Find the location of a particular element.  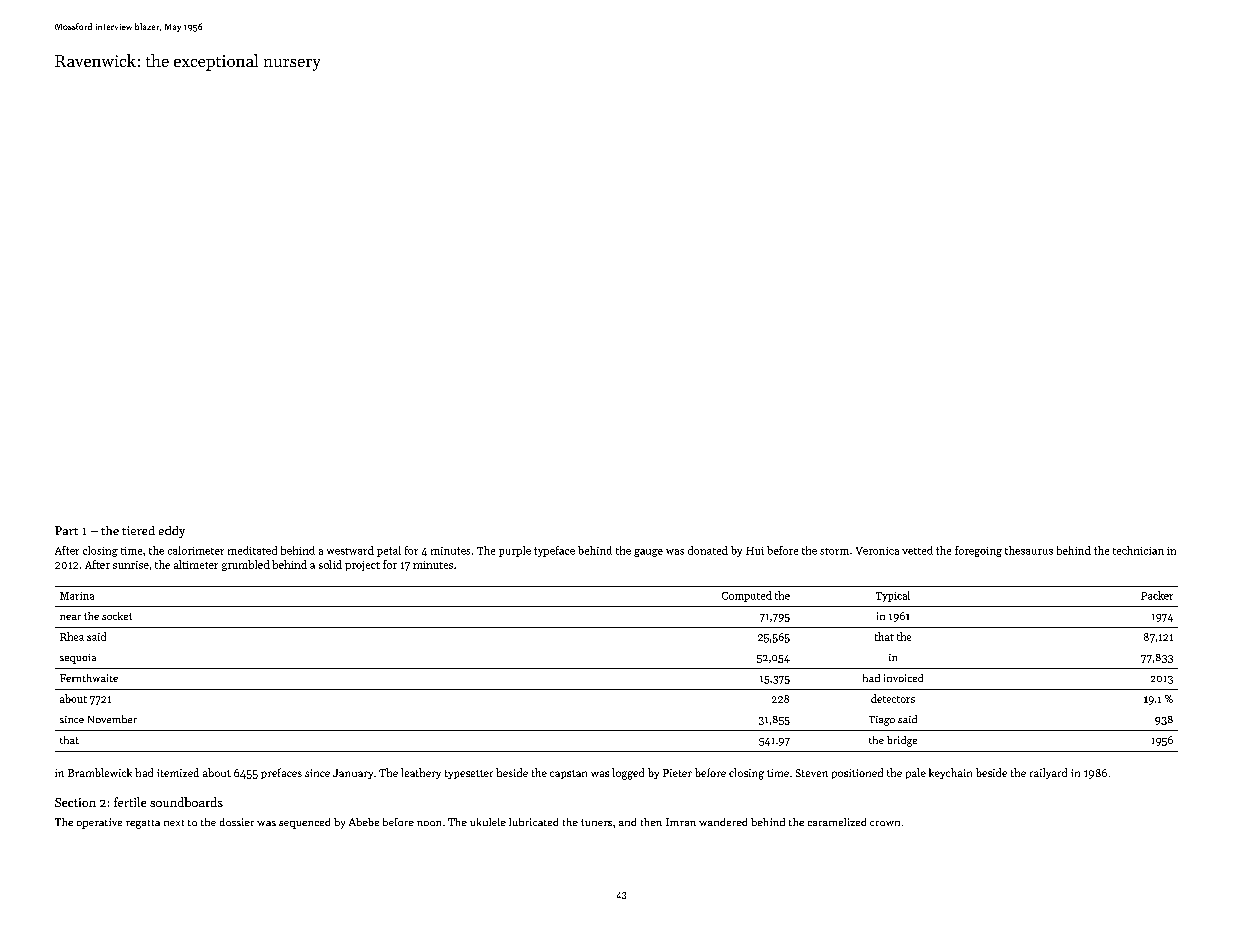

Computed is located at coordinates (747, 596).
